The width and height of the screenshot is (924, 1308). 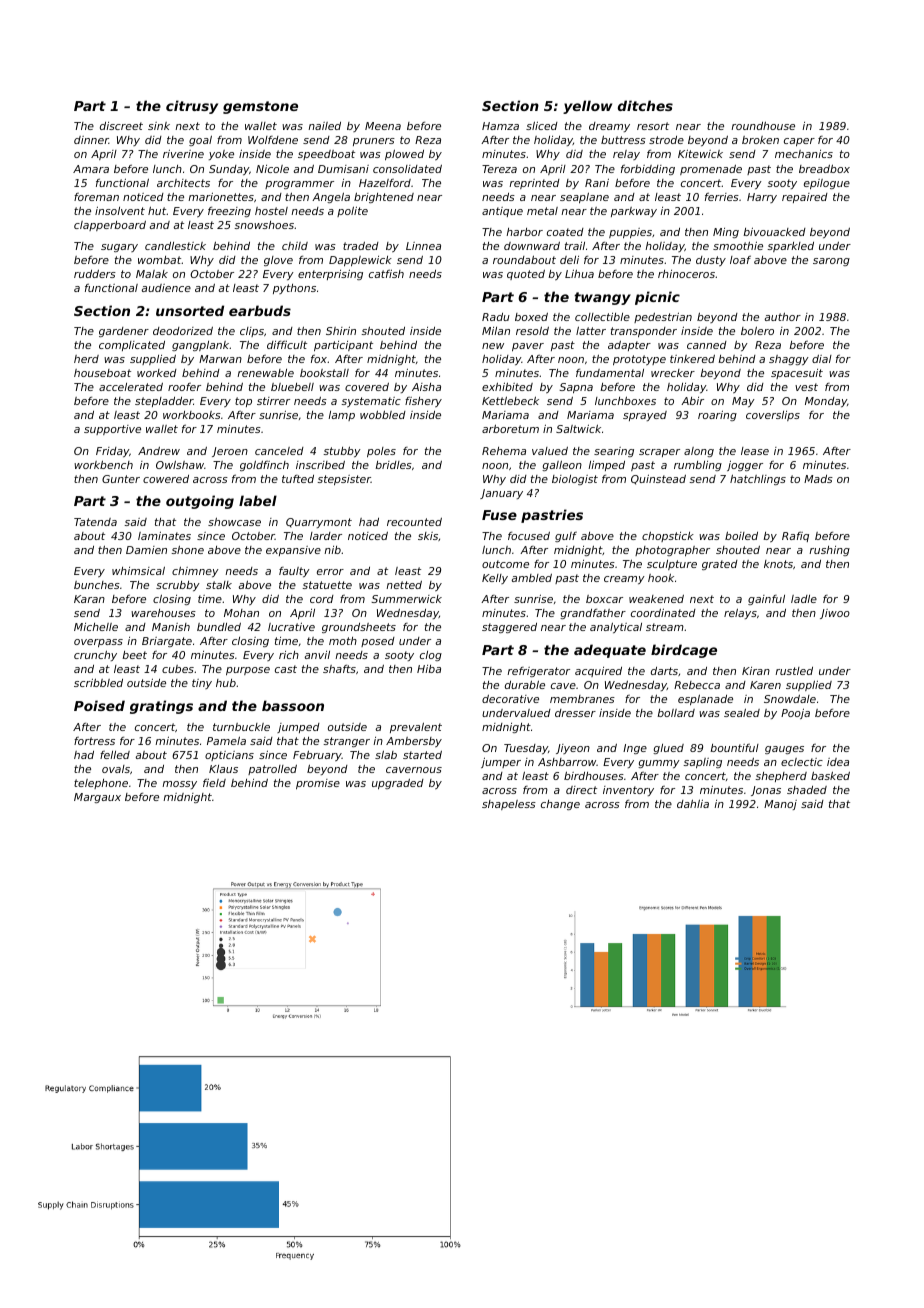 I want to click on parkway, so click(x=634, y=212).
